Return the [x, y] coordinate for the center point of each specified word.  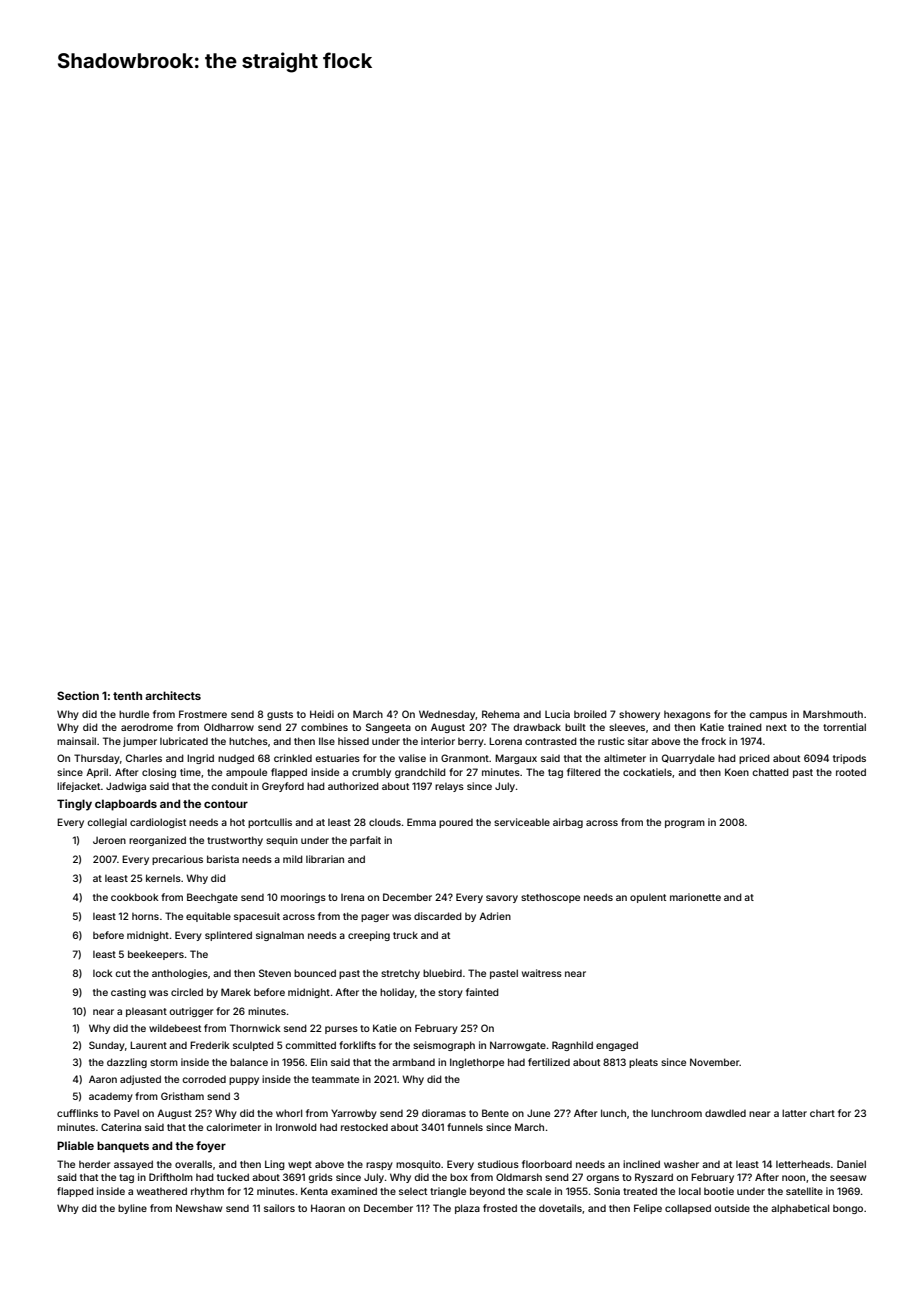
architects [173, 695]
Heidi [322, 714]
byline [132, 1209]
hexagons [687, 715]
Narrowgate [518, 1046]
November [715, 1062]
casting [128, 993]
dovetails [560, 1208]
